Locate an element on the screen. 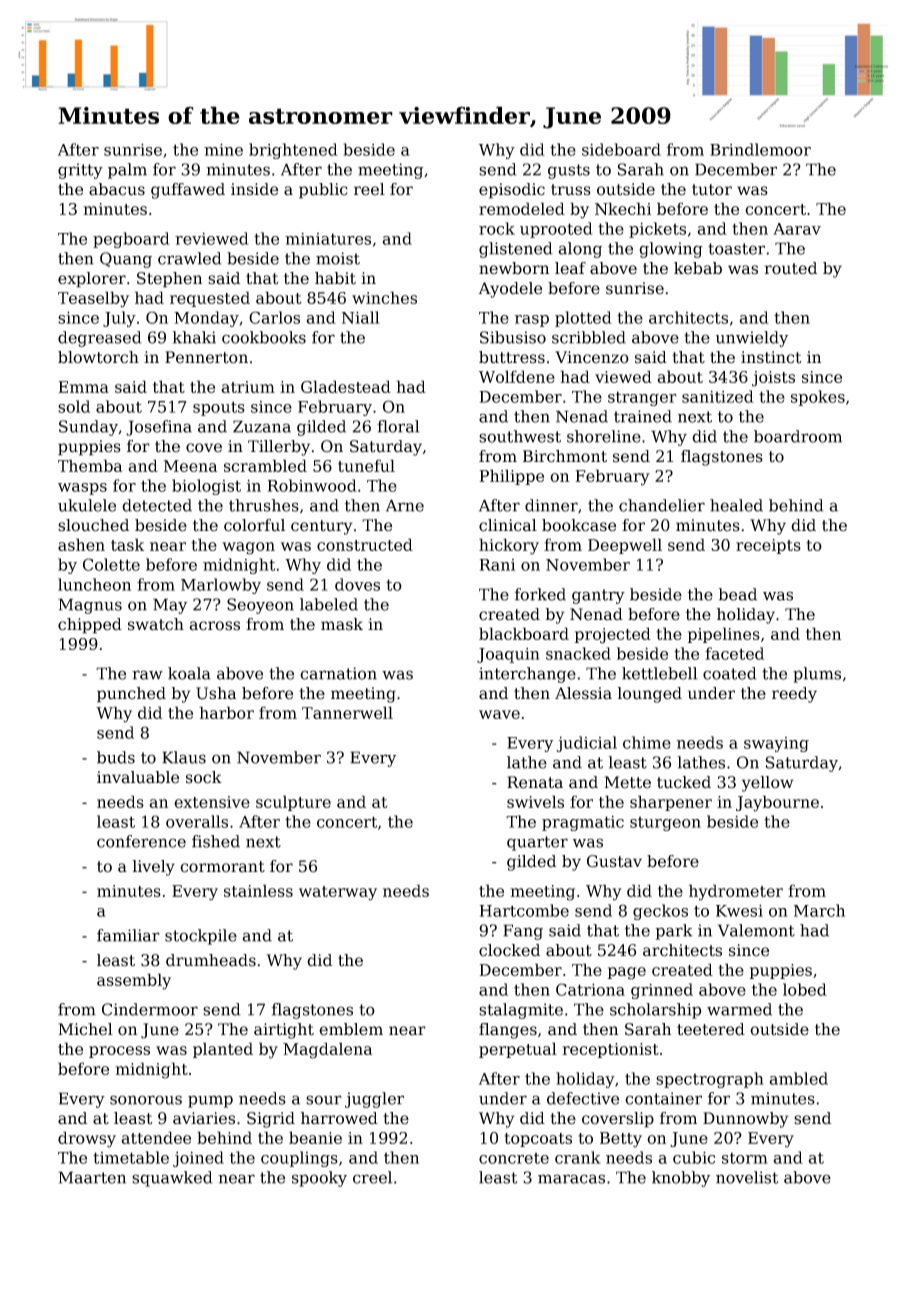 Image resolution: width=909 pixels, height=1291 pixels. Aarav is located at coordinates (797, 229).
